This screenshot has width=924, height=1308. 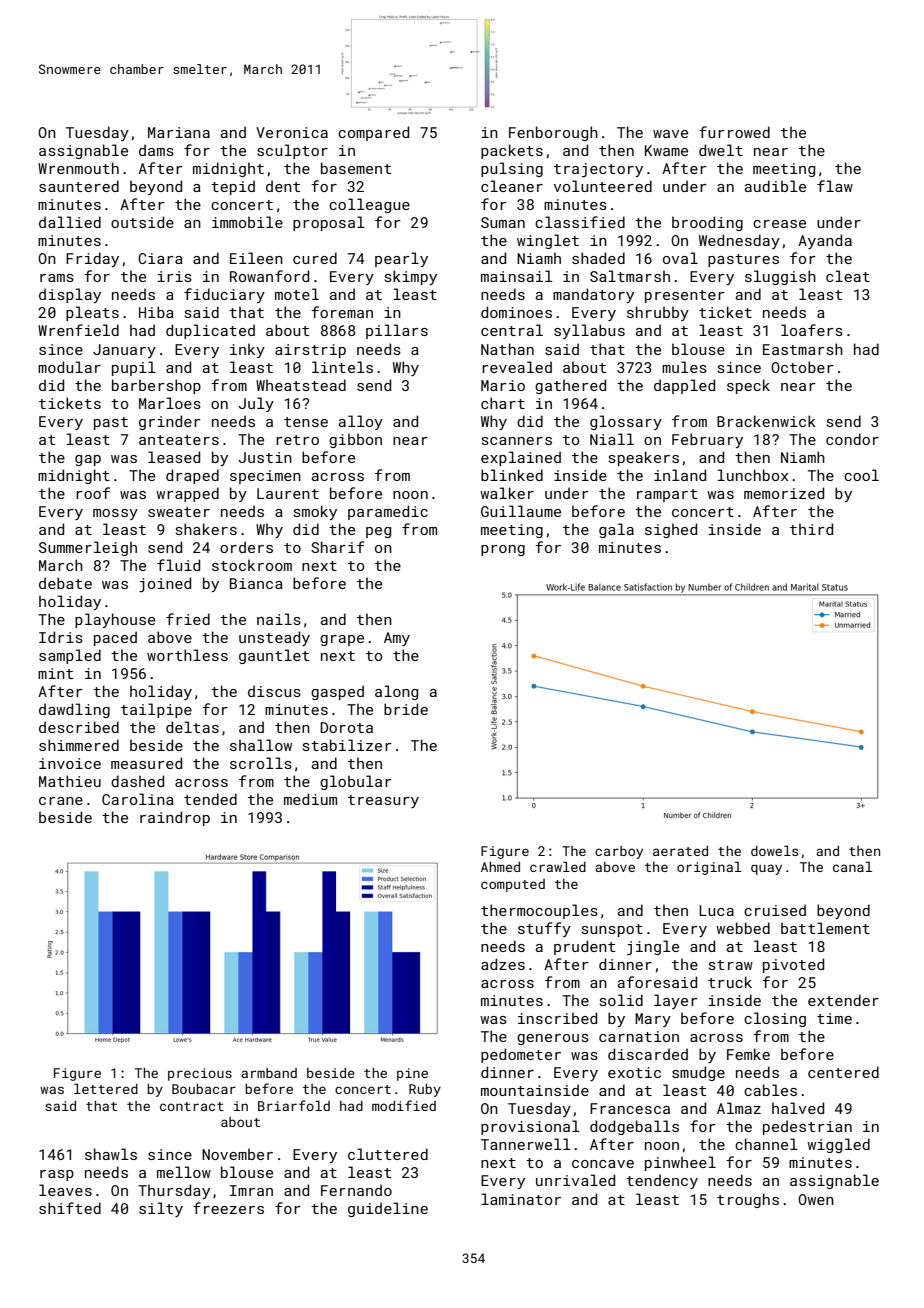 What do you see at coordinates (88, 460) in the screenshot?
I see `gap` at bounding box center [88, 460].
